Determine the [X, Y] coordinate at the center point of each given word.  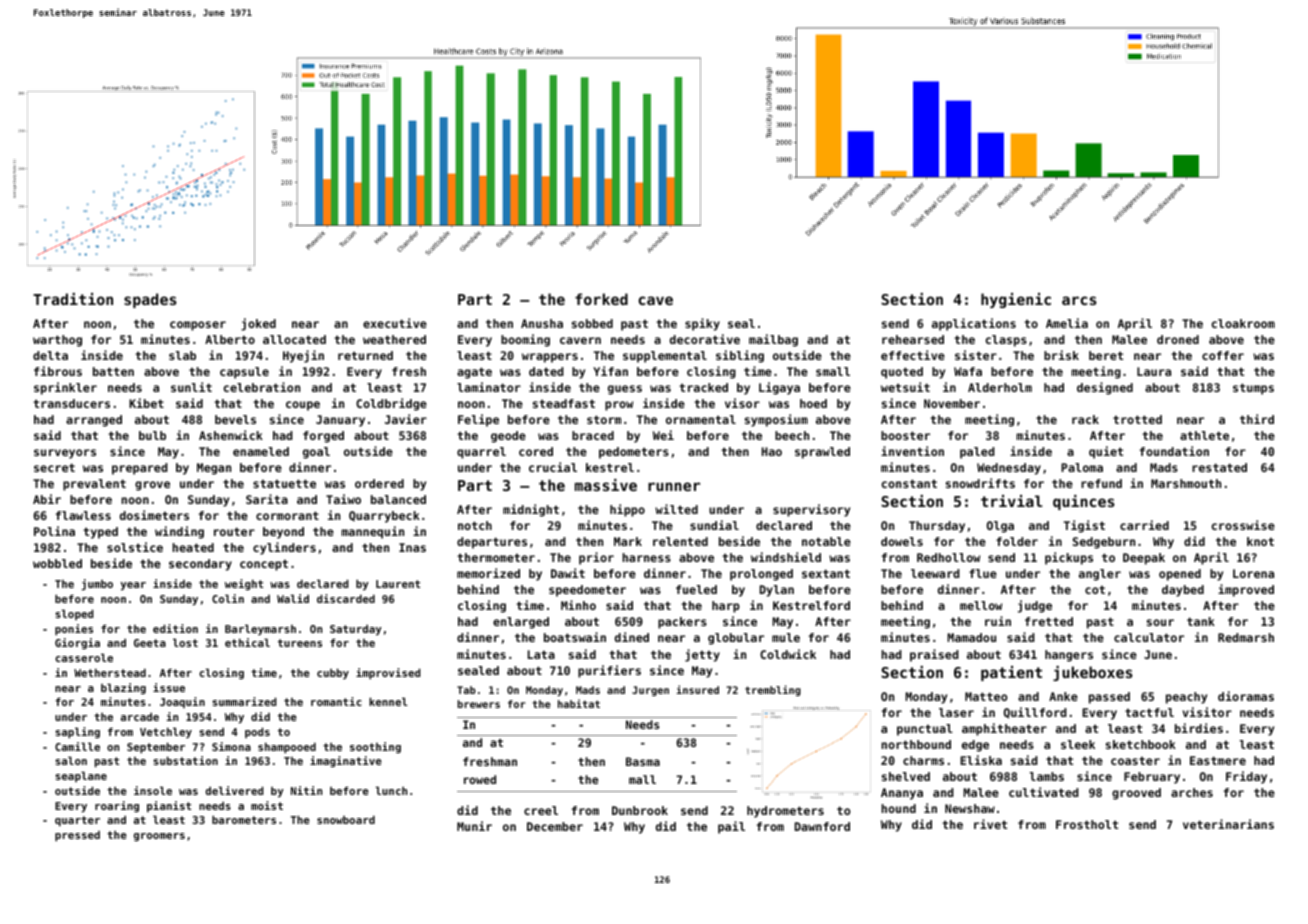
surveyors [65, 454]
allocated [294, 339]
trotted [1137, 419]
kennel [388, 701]
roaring [117, 806]
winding [179, 532]
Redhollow [948, 557]
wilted [676, 509]
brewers [479, 704]
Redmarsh [1246, 637]
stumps [1253, 389]
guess [625, 390]
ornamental [701, 419]
